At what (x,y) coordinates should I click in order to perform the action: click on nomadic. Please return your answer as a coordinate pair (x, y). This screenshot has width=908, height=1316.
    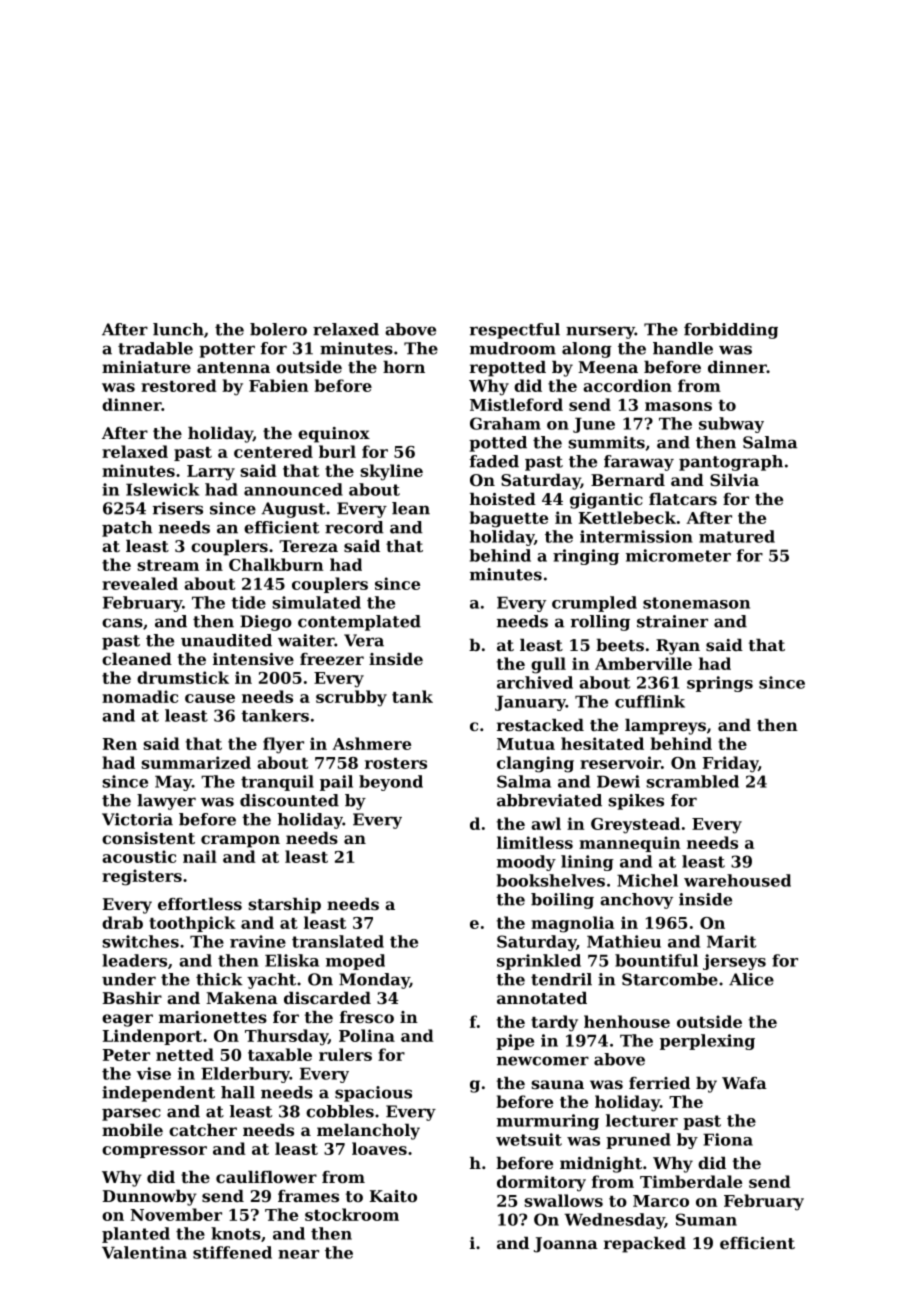
    Looking at the image, I should click on (140, 696).
